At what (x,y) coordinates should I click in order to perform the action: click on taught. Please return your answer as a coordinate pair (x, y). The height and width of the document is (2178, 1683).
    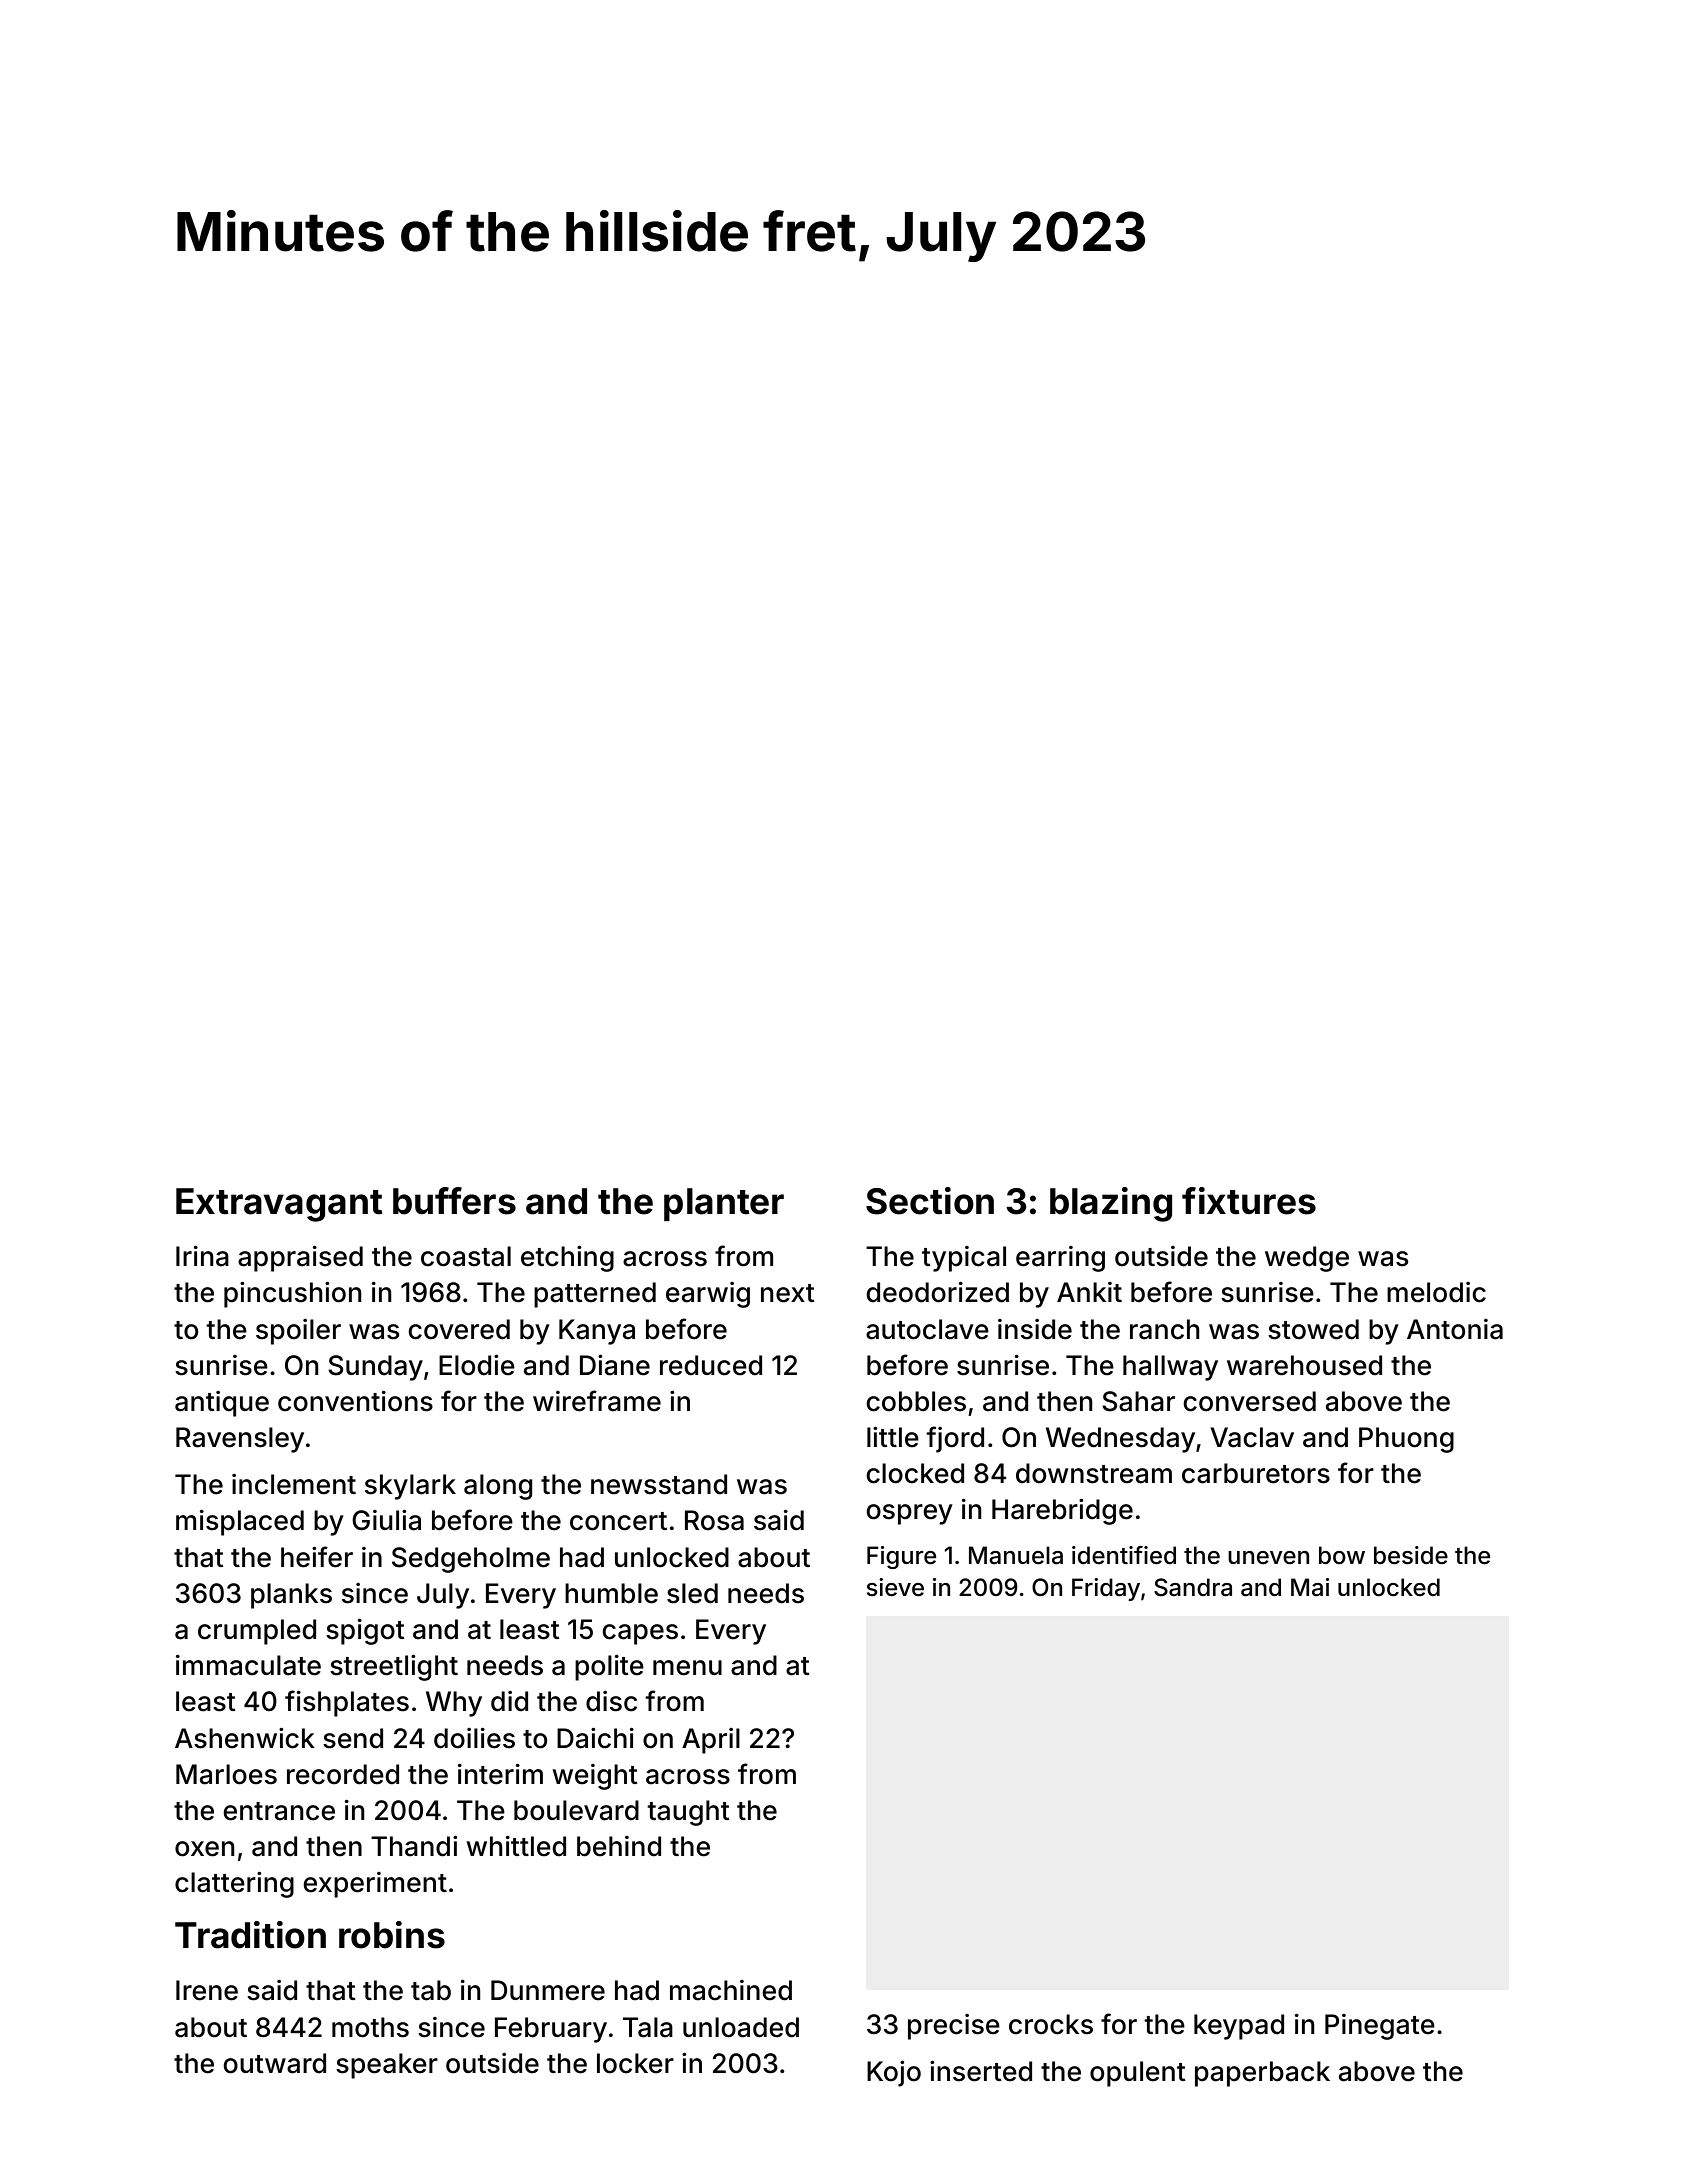
    Looking at the image, I should click on (688, 1813).
